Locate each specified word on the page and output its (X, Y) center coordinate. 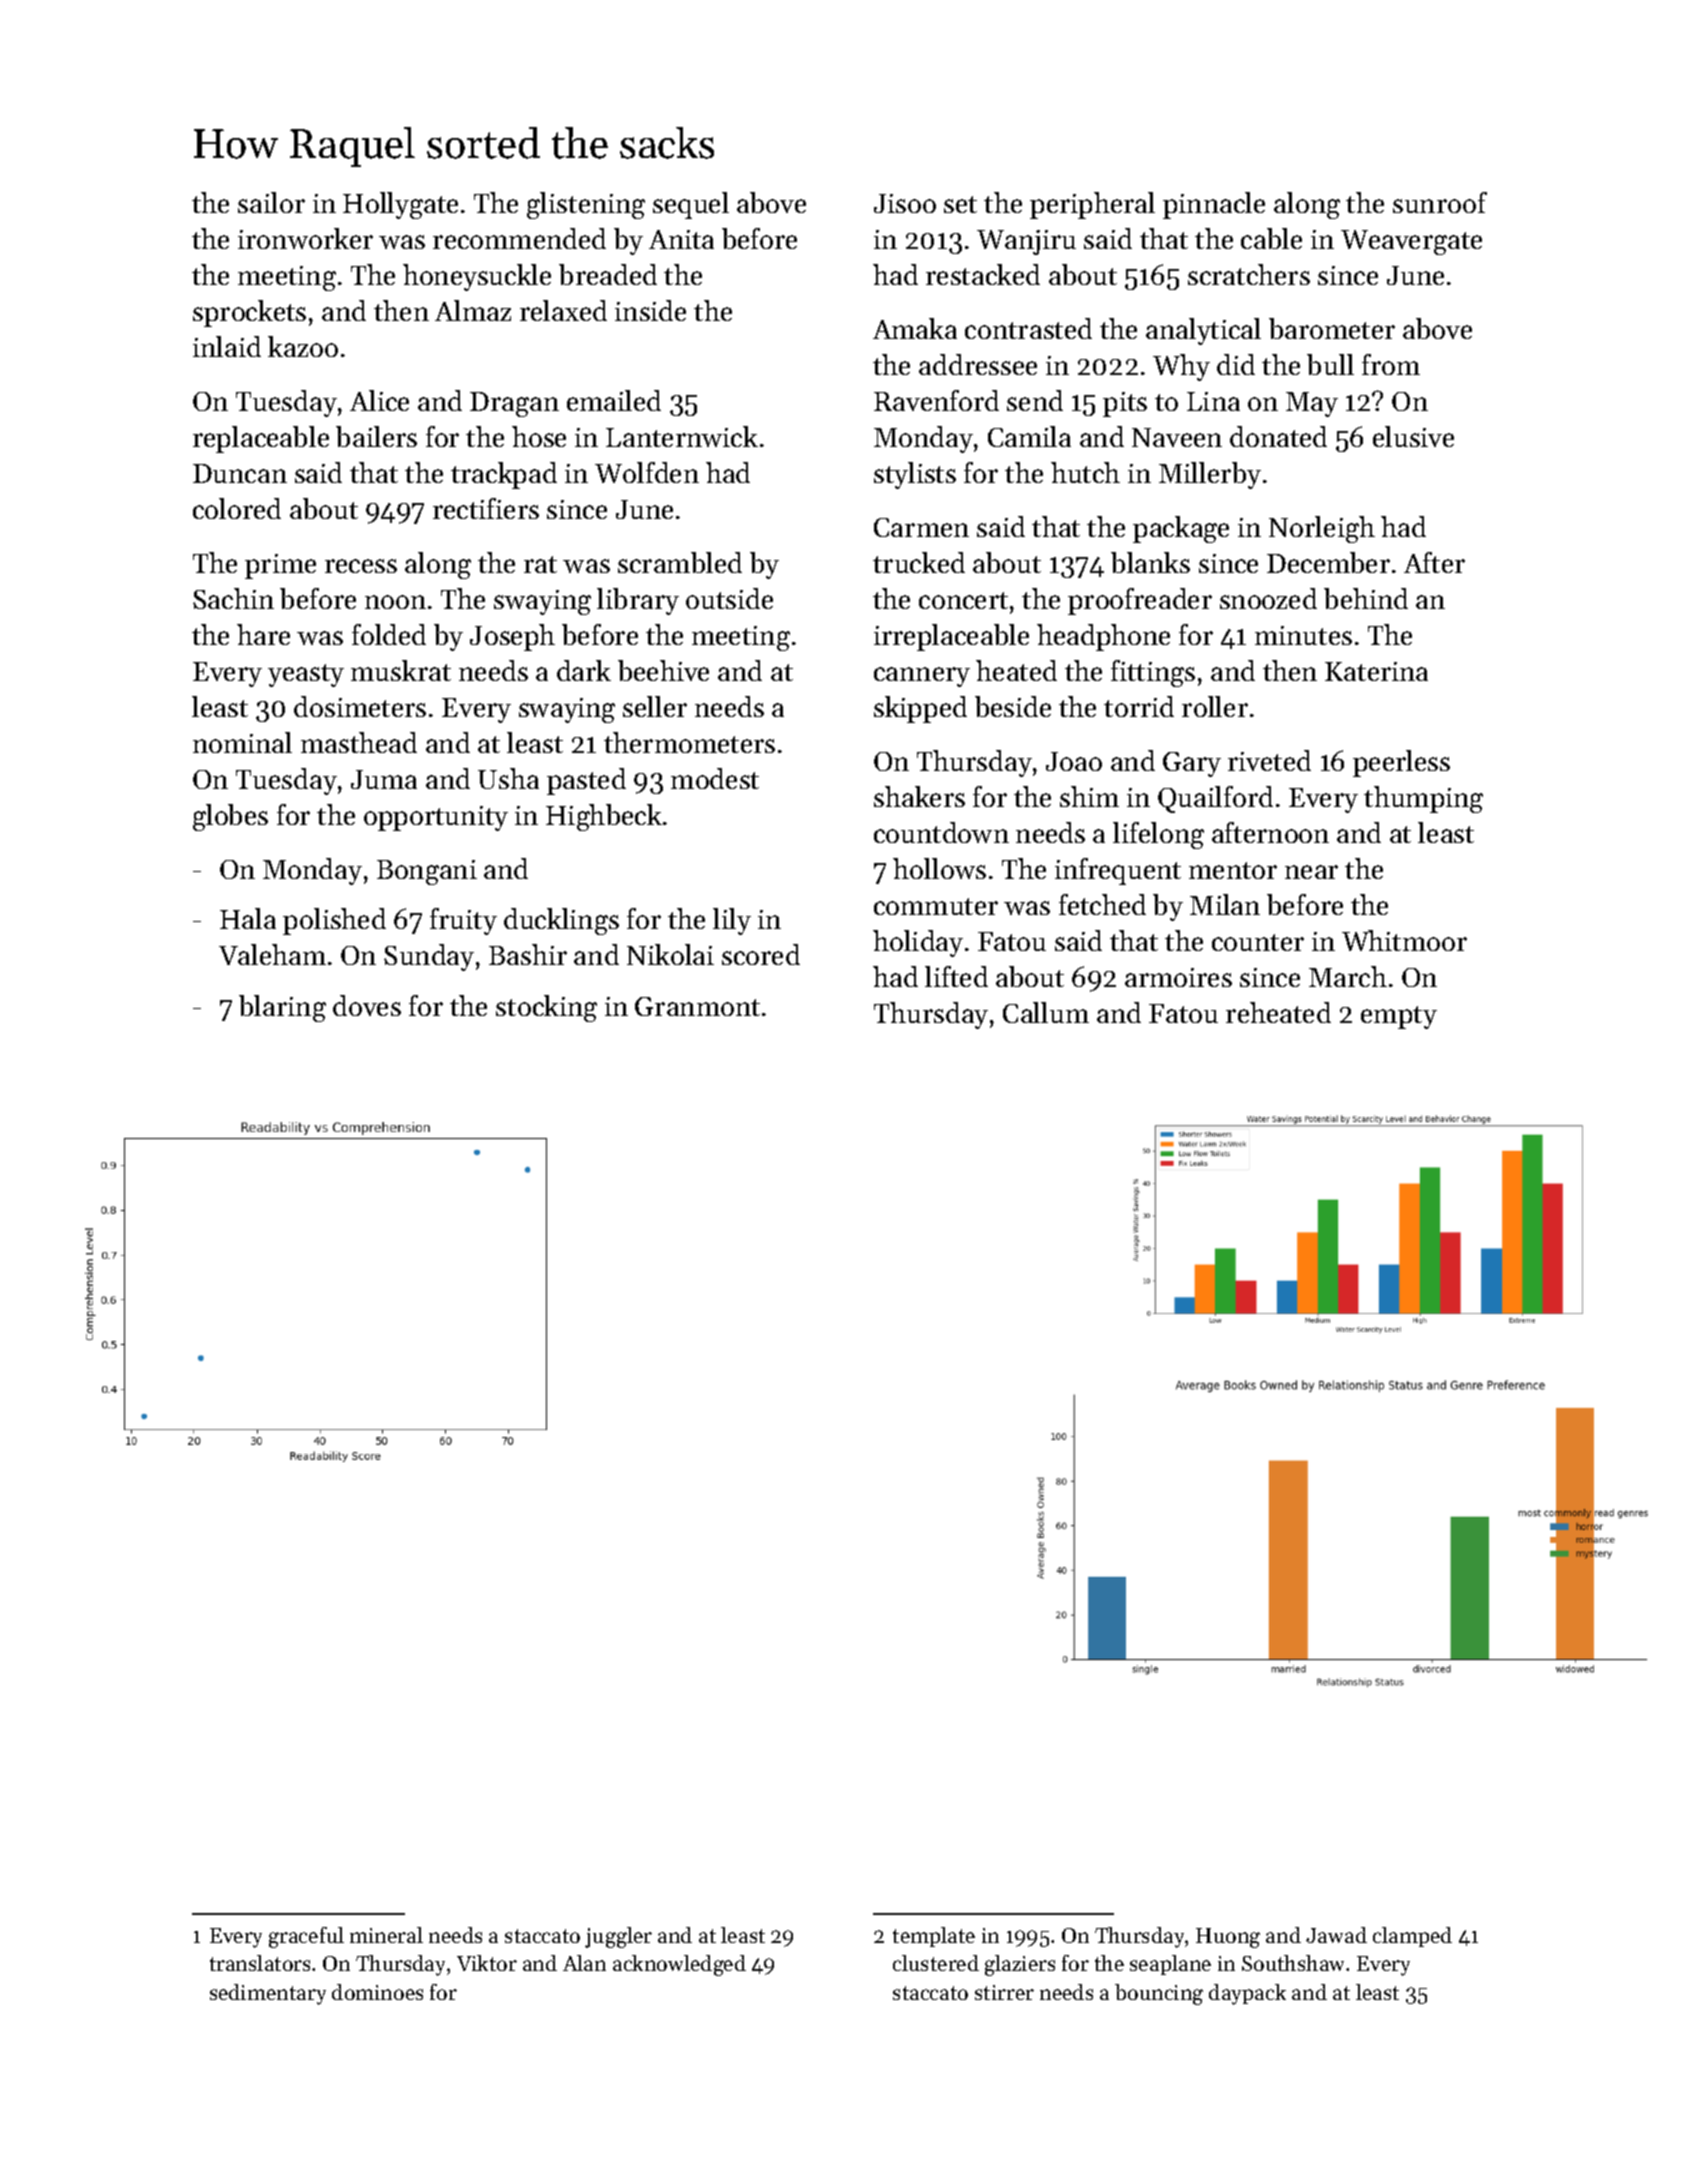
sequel (691, 205)
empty (1399, 1017)
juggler (618, 1937)
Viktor (487, 1963)
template (934, 1937)
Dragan (514, 404)
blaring (282, 1008)
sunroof (1440, 202)
